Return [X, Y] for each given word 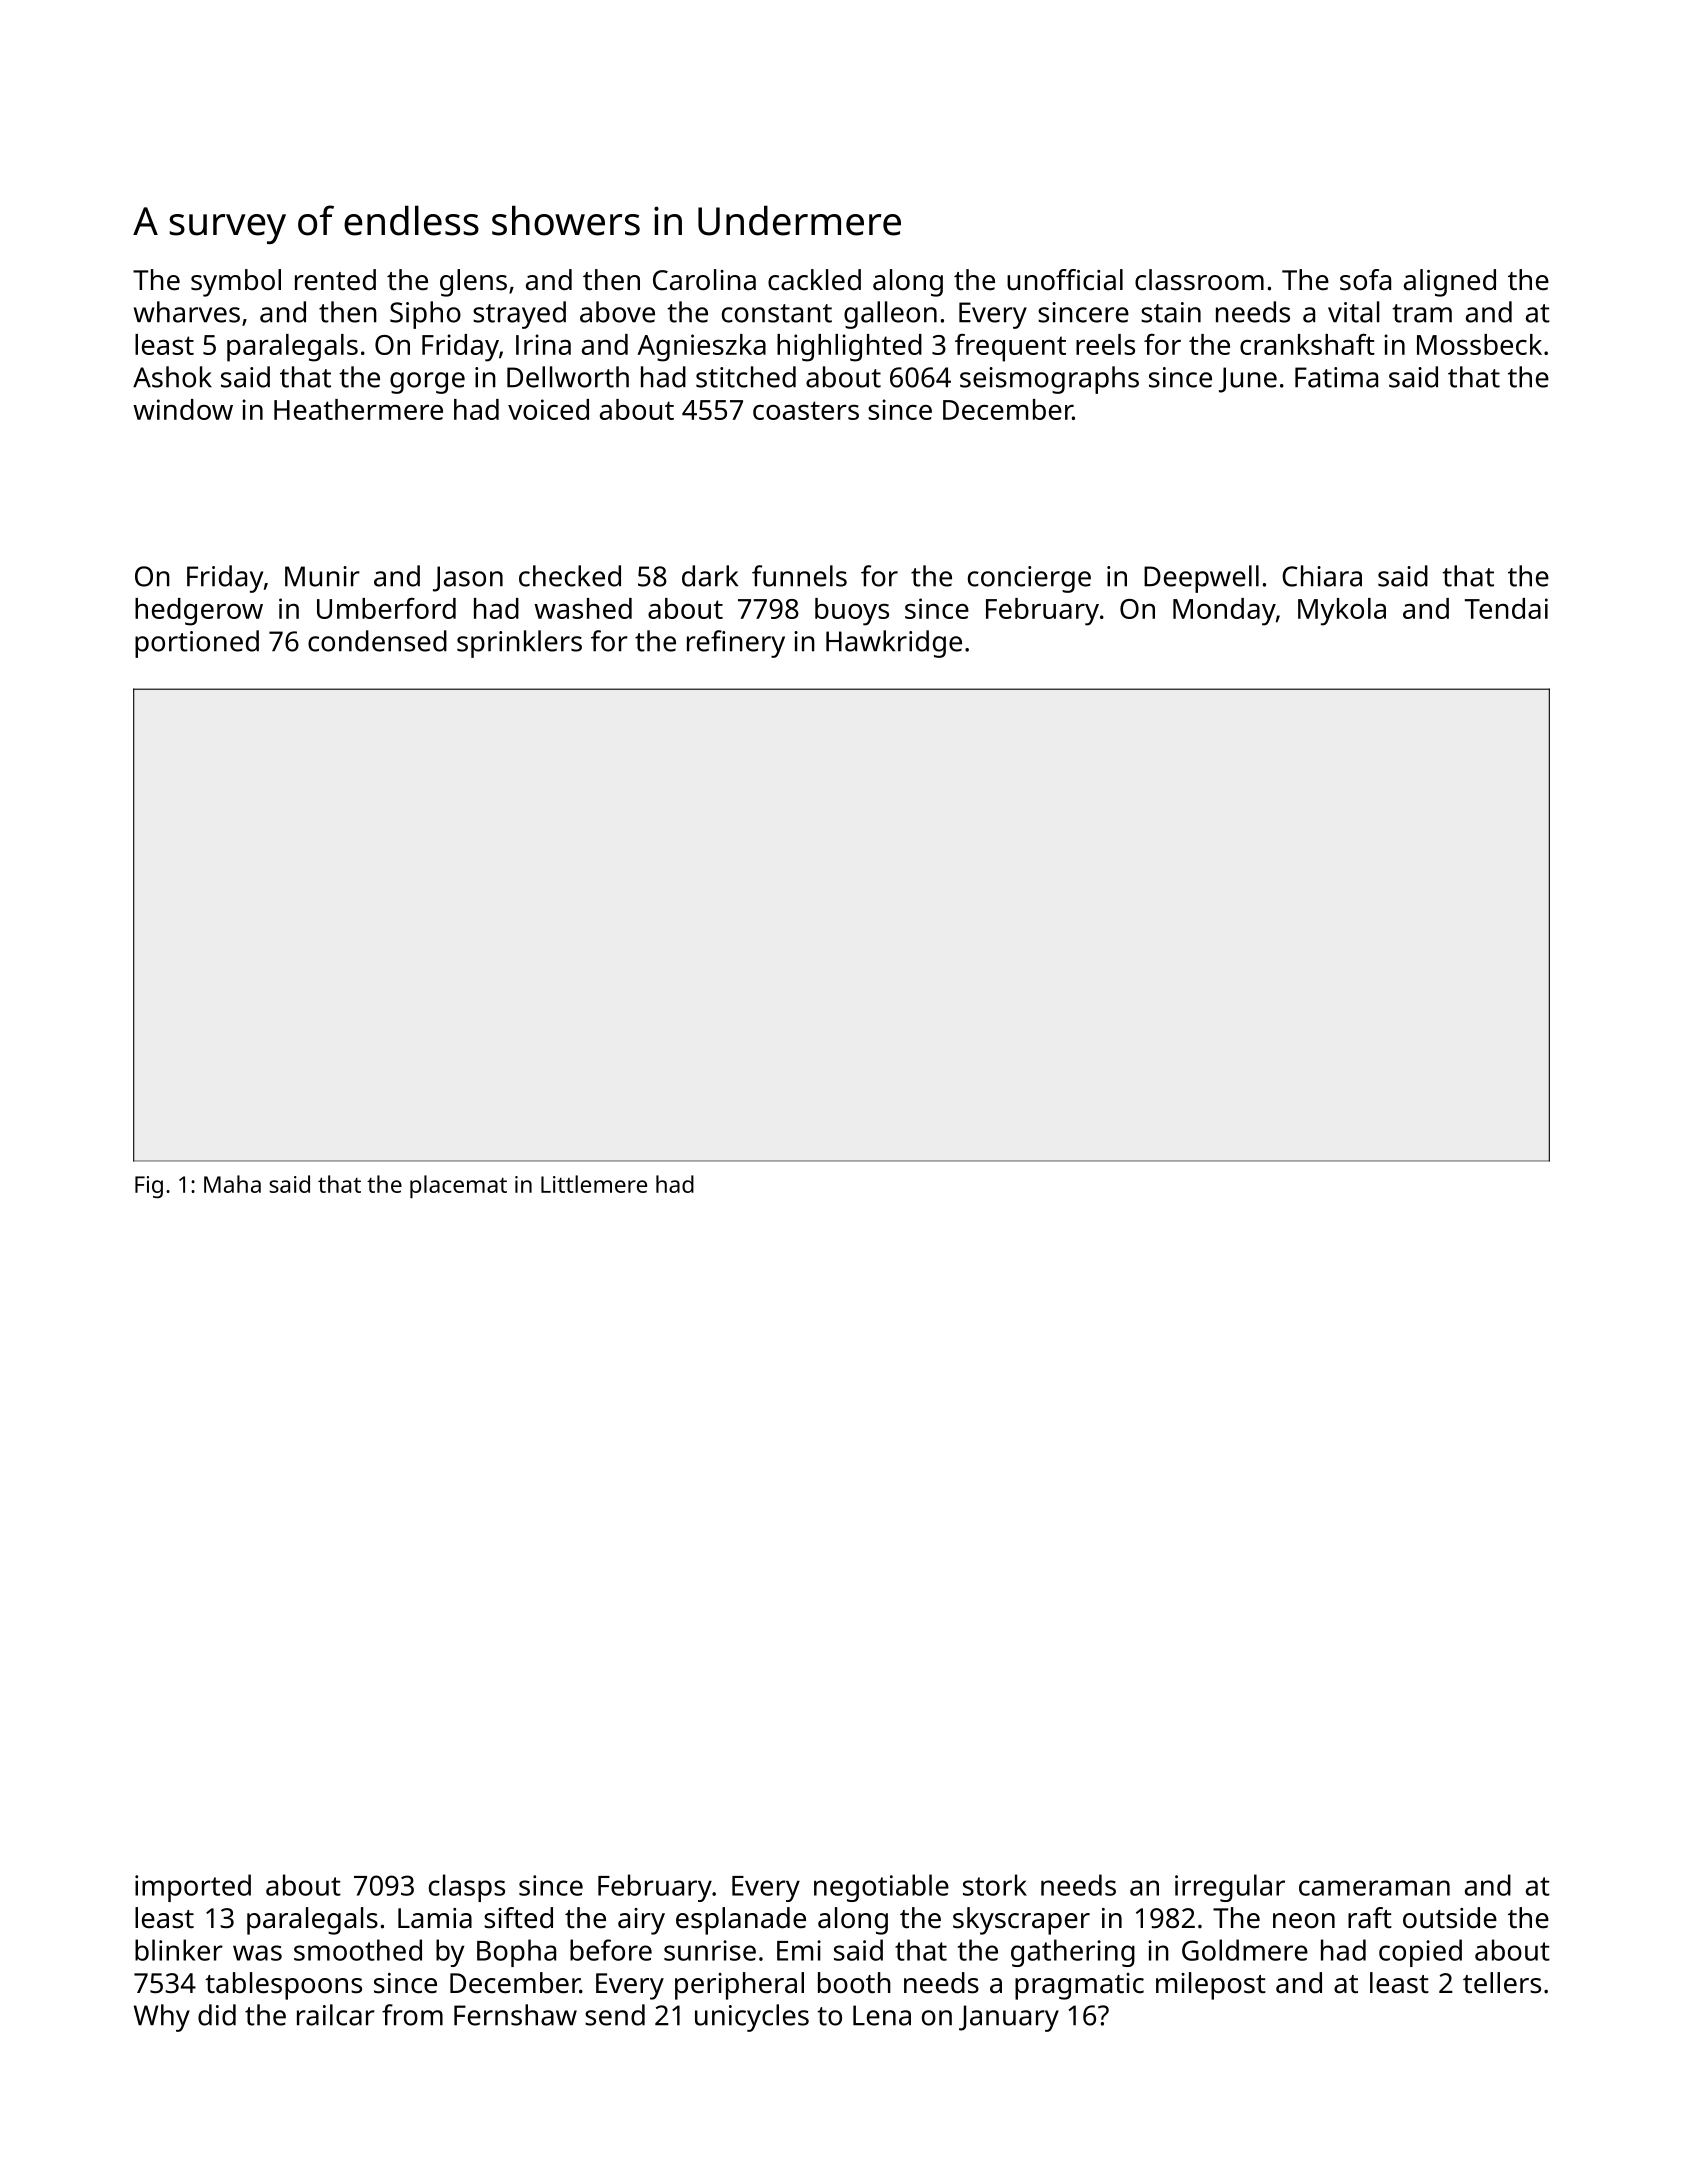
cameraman [1374, 1888]
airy [641, 1921]
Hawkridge [894, 644]
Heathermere [358, 409]
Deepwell [1201, 579]
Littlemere [594, 1184]
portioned [197, 644]
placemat [458, 1186]
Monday [1224, 612]
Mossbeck [1479, 344]
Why [162, 2018]
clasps [467, 1888]
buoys [852, 612]
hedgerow [199, 612]
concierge [1029, 579]
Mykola [1342, 612]
